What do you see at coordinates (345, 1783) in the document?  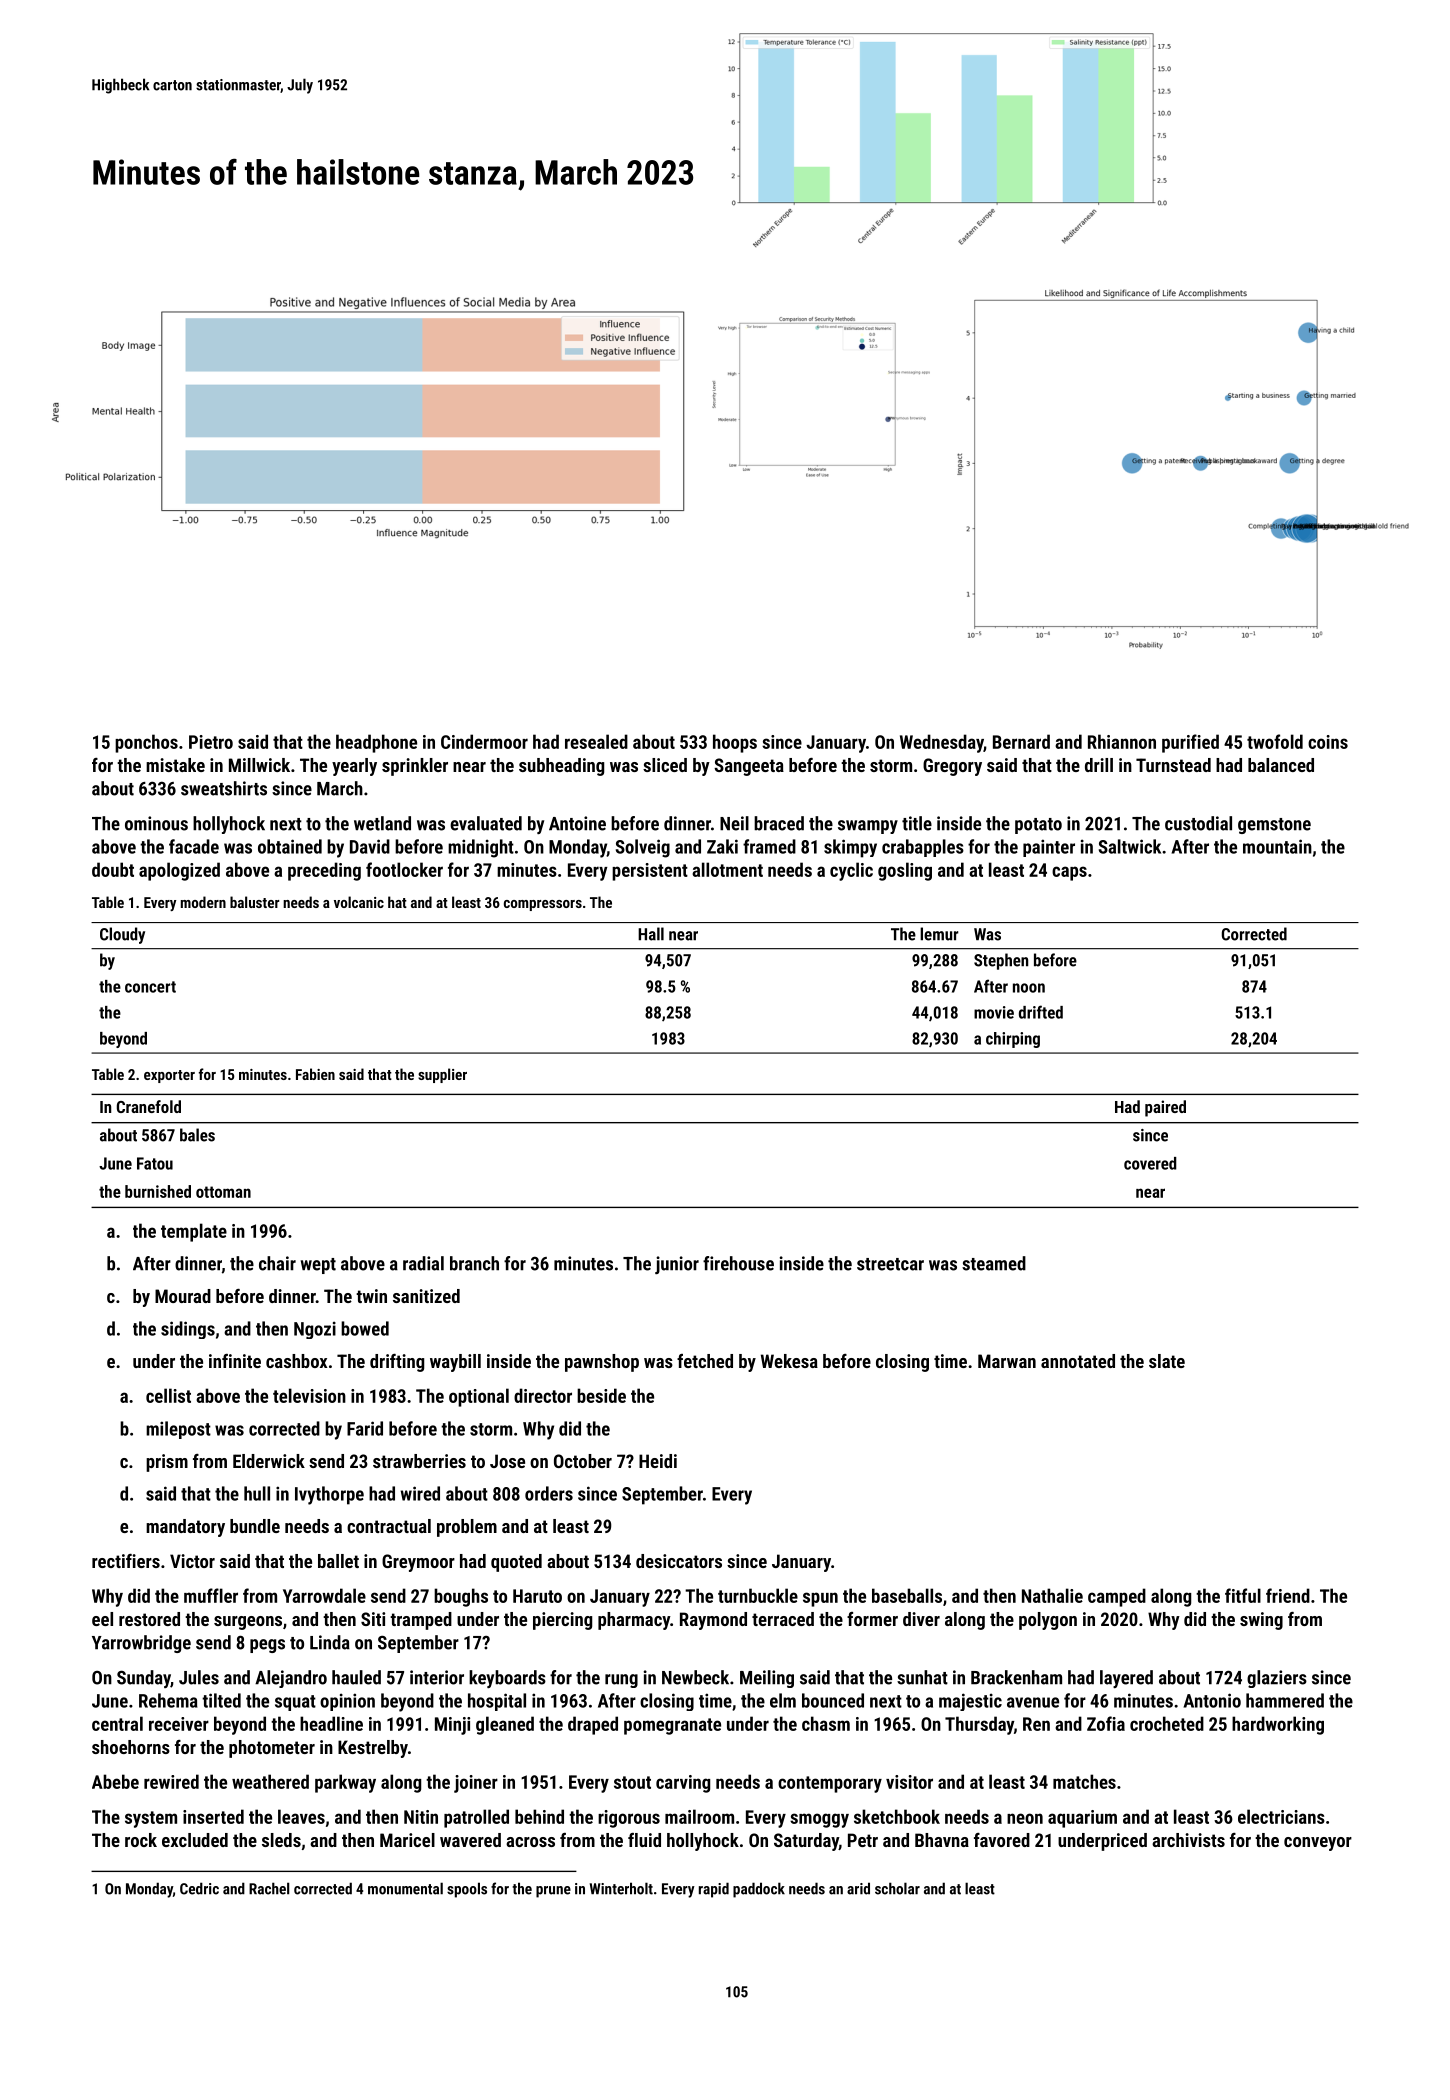 I see `parkway` at bounding box center [345, 1783].
